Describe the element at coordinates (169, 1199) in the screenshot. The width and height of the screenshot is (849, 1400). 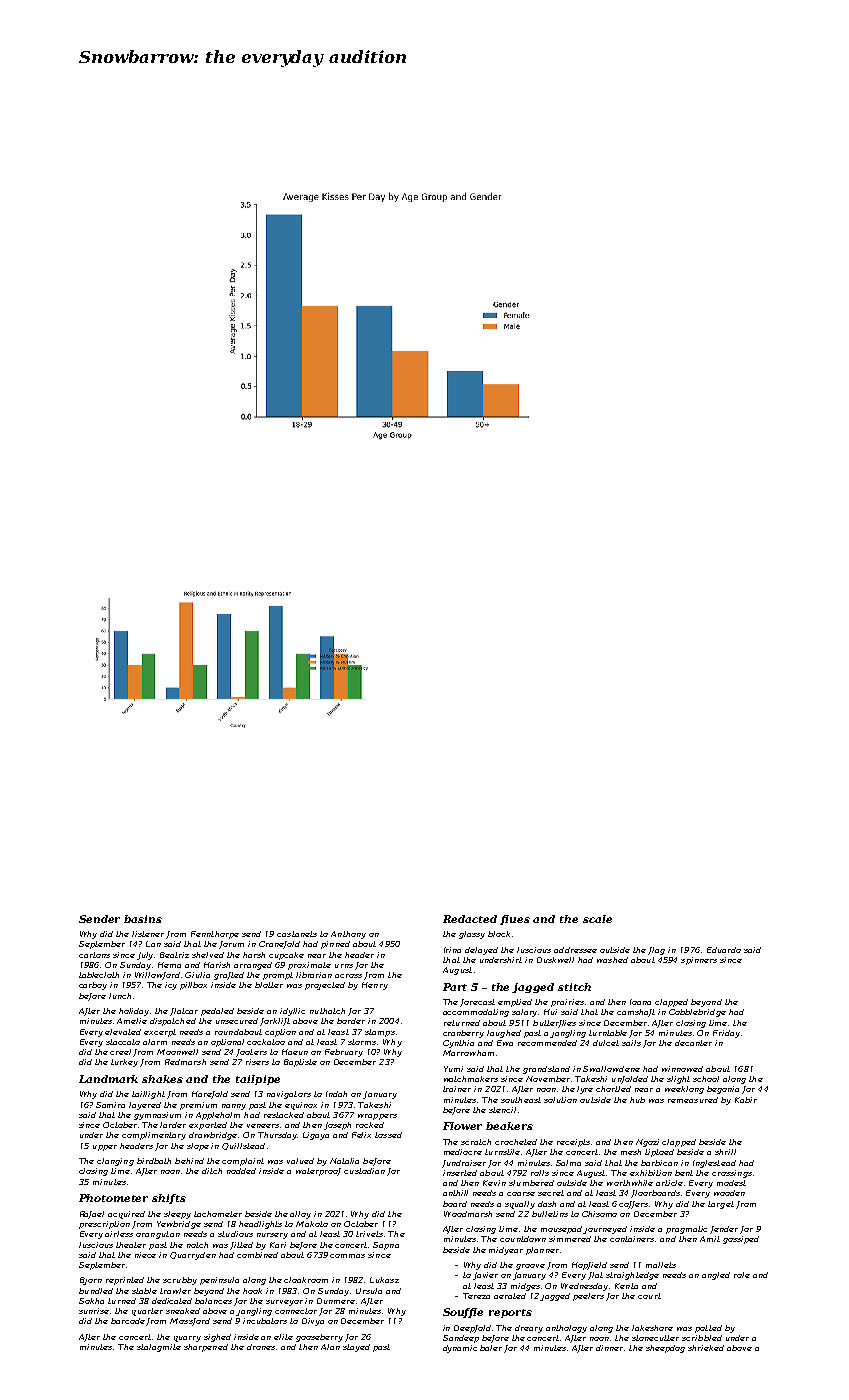
I see `shifts` at that location.
